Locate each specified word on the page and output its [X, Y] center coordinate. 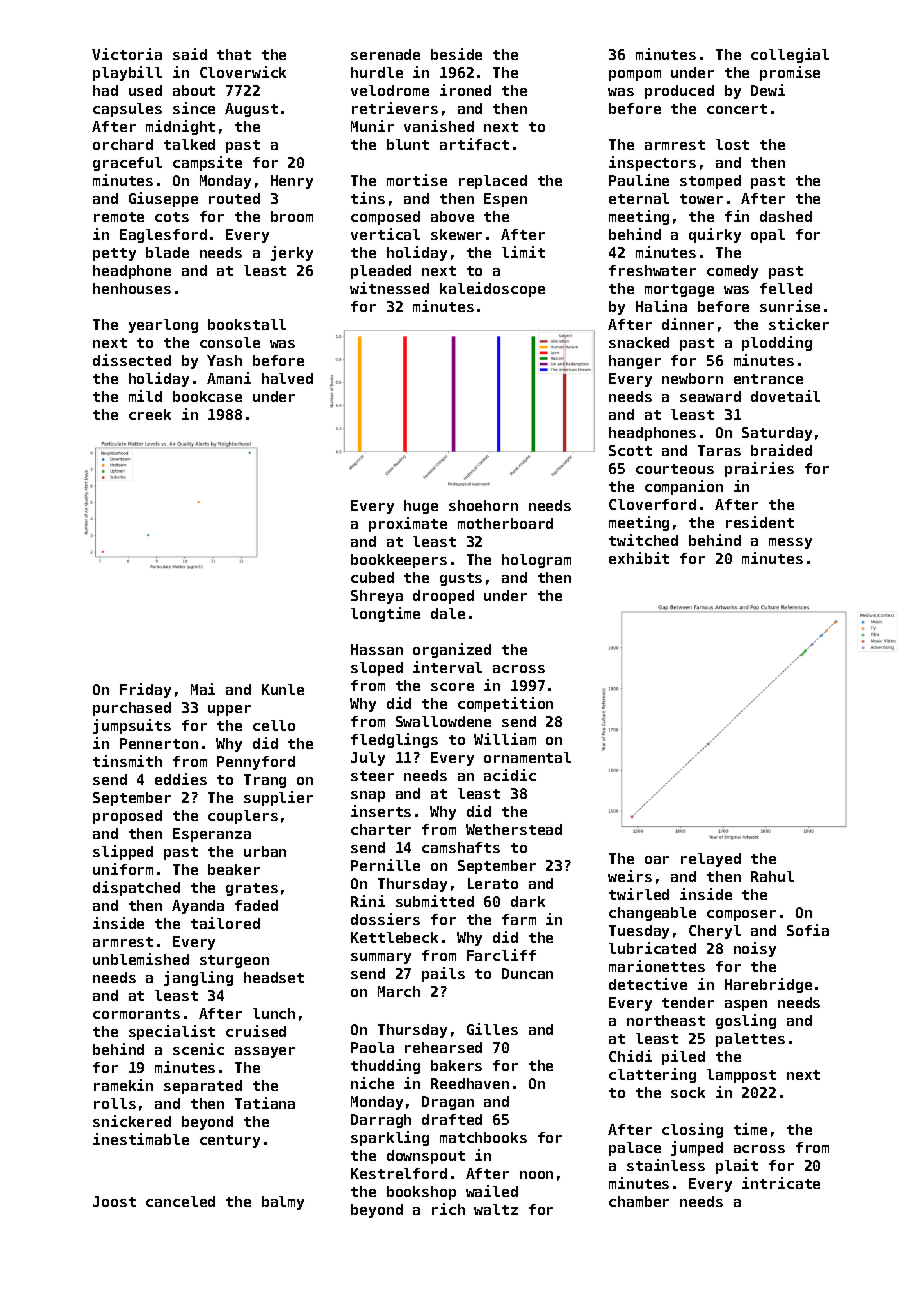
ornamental [527, 757]
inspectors [652, 163]
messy [790, 543]
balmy [283, 1203]
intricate [781, 1183]
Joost [114, 1201]
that [234, 54]
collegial [790, 55]
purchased [132, 709]
